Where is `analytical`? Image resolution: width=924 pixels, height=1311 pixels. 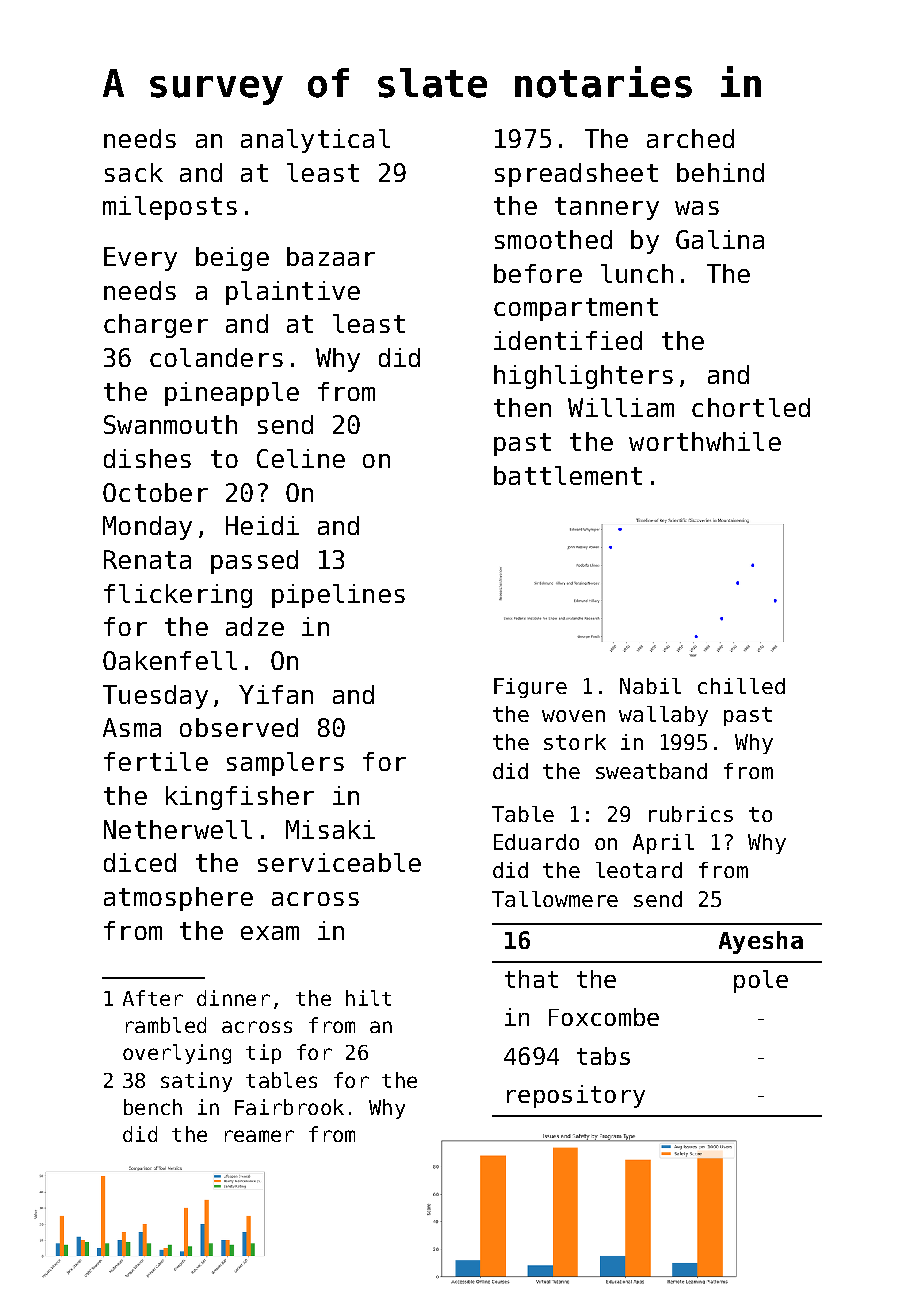
analytical is located at coordinates (315, 141).
